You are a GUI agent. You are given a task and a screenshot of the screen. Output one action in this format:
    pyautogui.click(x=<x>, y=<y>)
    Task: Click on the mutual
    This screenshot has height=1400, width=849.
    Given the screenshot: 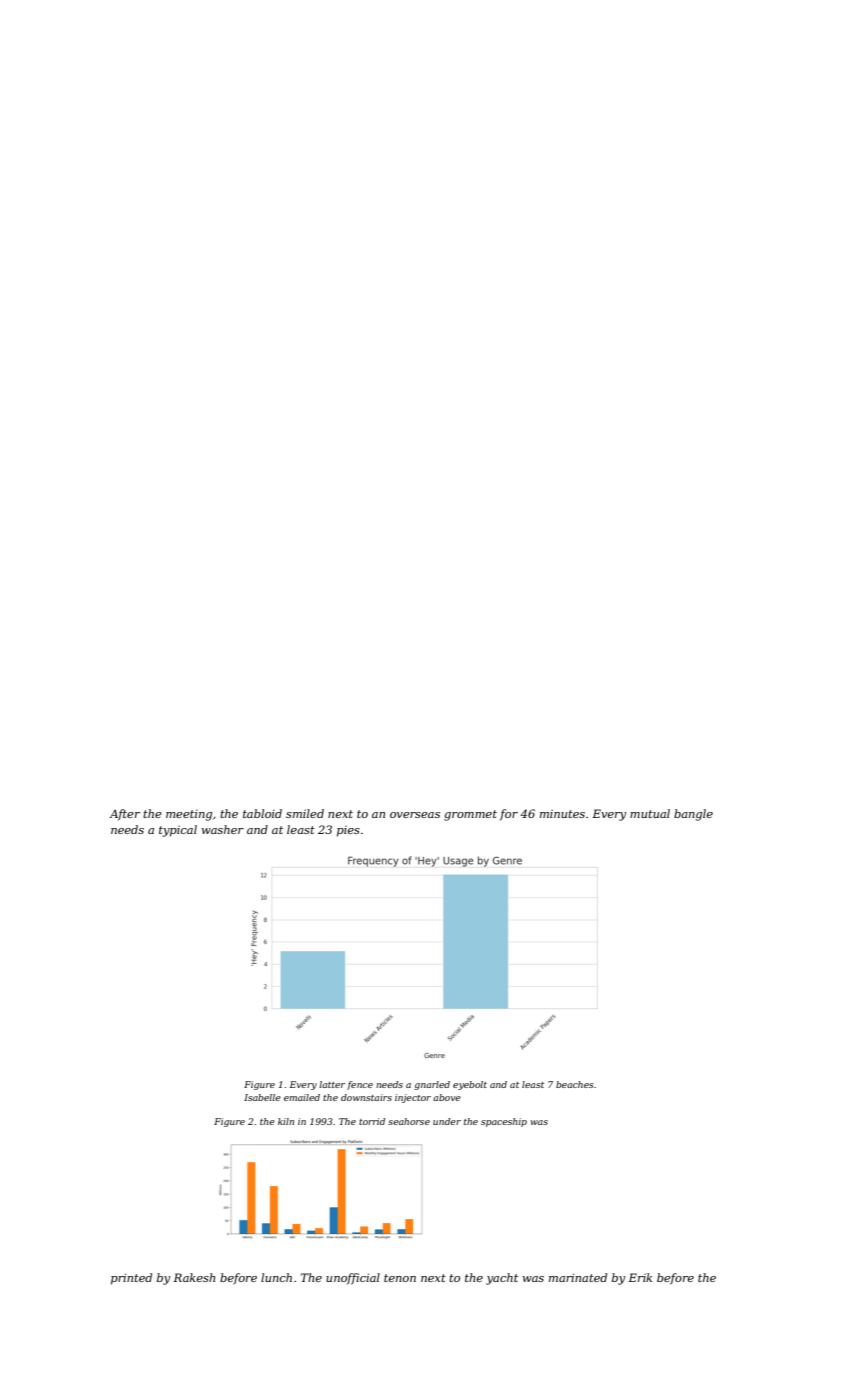 What is the action you would take?
    pyautogui.click(x=650, y=813)
